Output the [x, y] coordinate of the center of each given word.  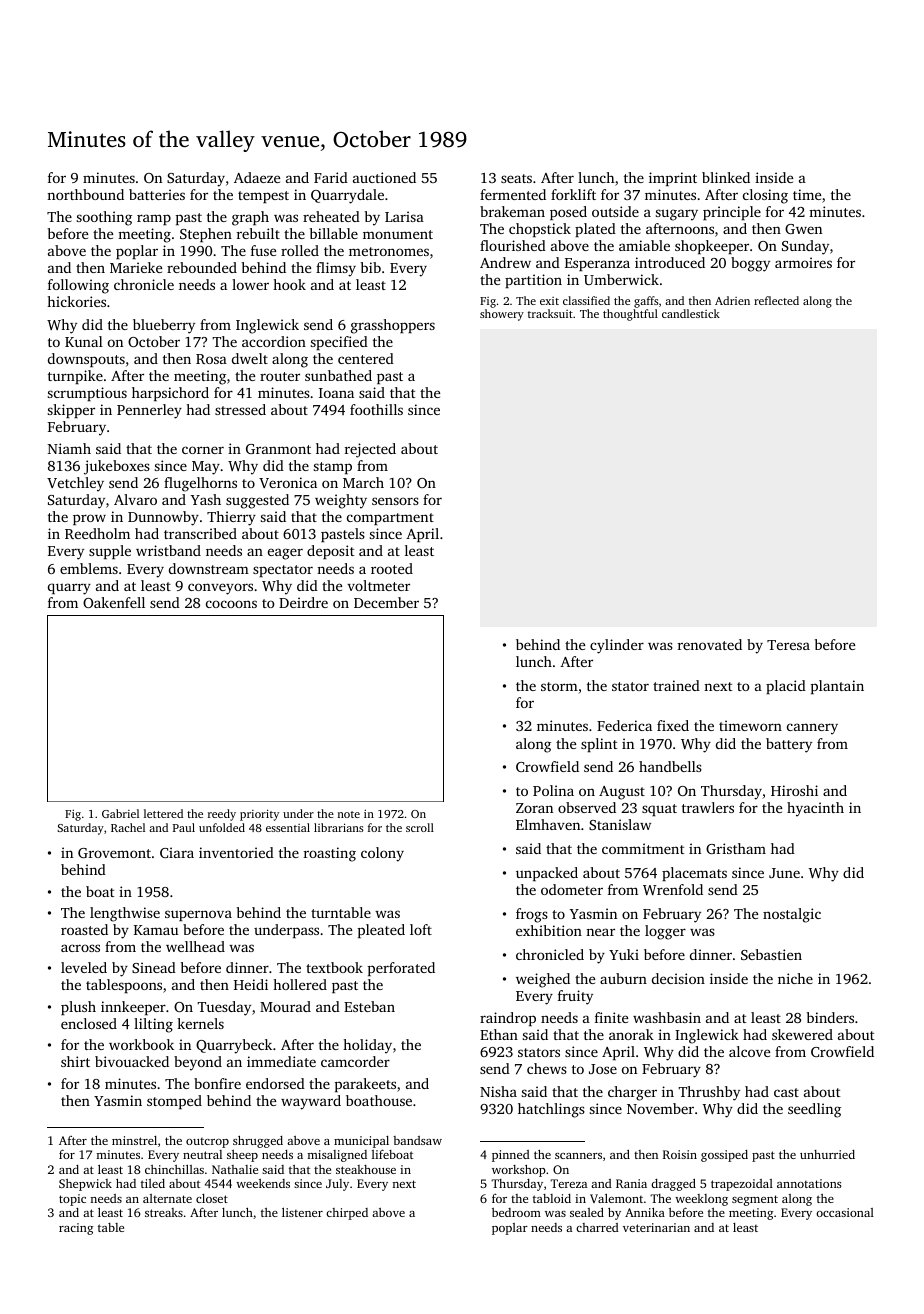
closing [765, 196]
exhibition [549, 930]
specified [339, 343]
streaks [164, 1212]
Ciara [177, 852]
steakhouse [366, 1169]
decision [678, 978]
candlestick [691, 313]
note [349, 814]
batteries [157, 194]
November [660, 1108]
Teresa [788, 645]
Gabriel [120, 813]
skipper [71, 411]
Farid [331, 177]
